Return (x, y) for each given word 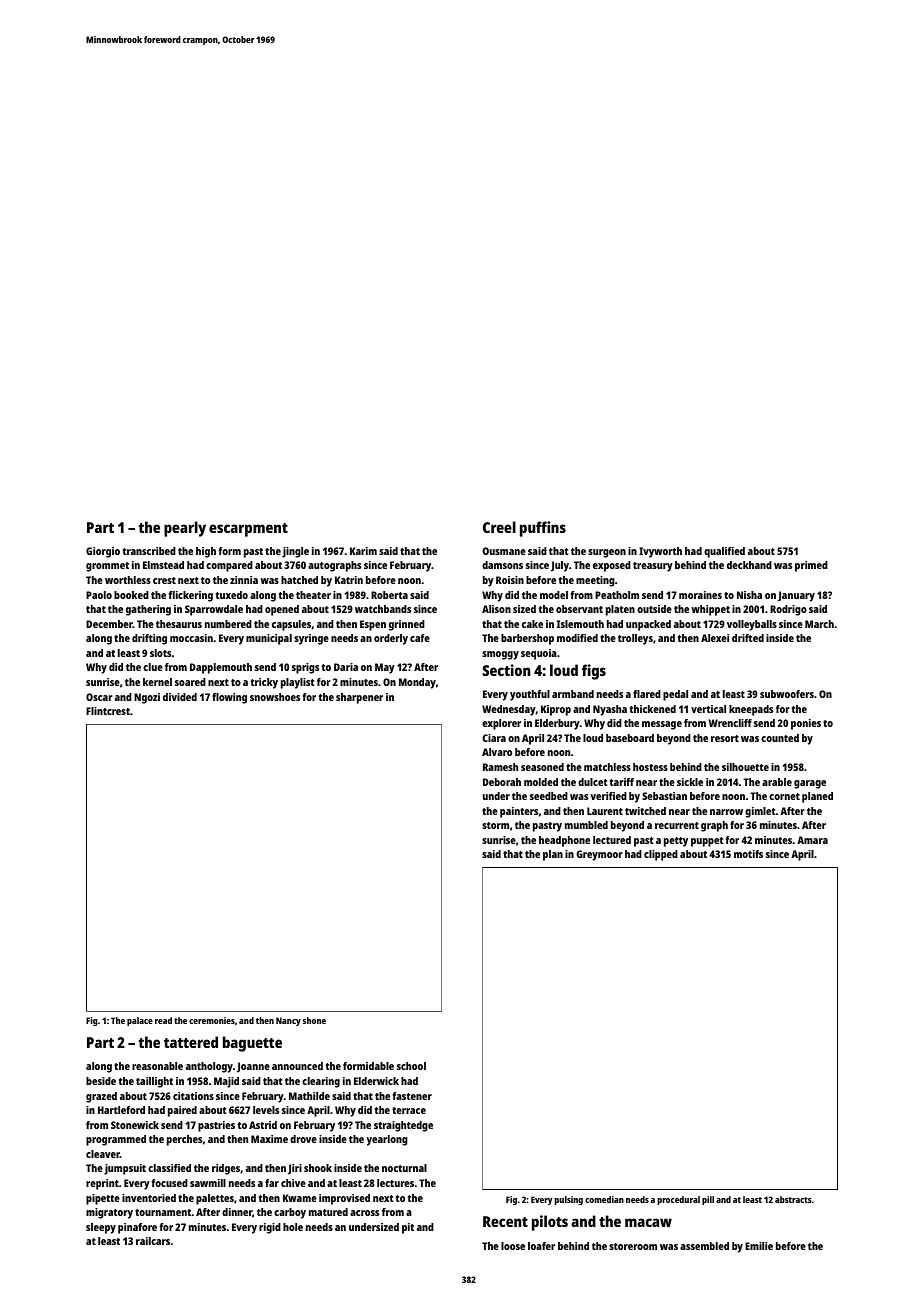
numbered (228, 624)
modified (577, 638)
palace (140, 1021)
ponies (806, 724)
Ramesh (500, 767)
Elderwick (376, 1081)
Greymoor (599, 855)
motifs (748, 854)
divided (180, 697)
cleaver (103, 1154)
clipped (661, 855)
